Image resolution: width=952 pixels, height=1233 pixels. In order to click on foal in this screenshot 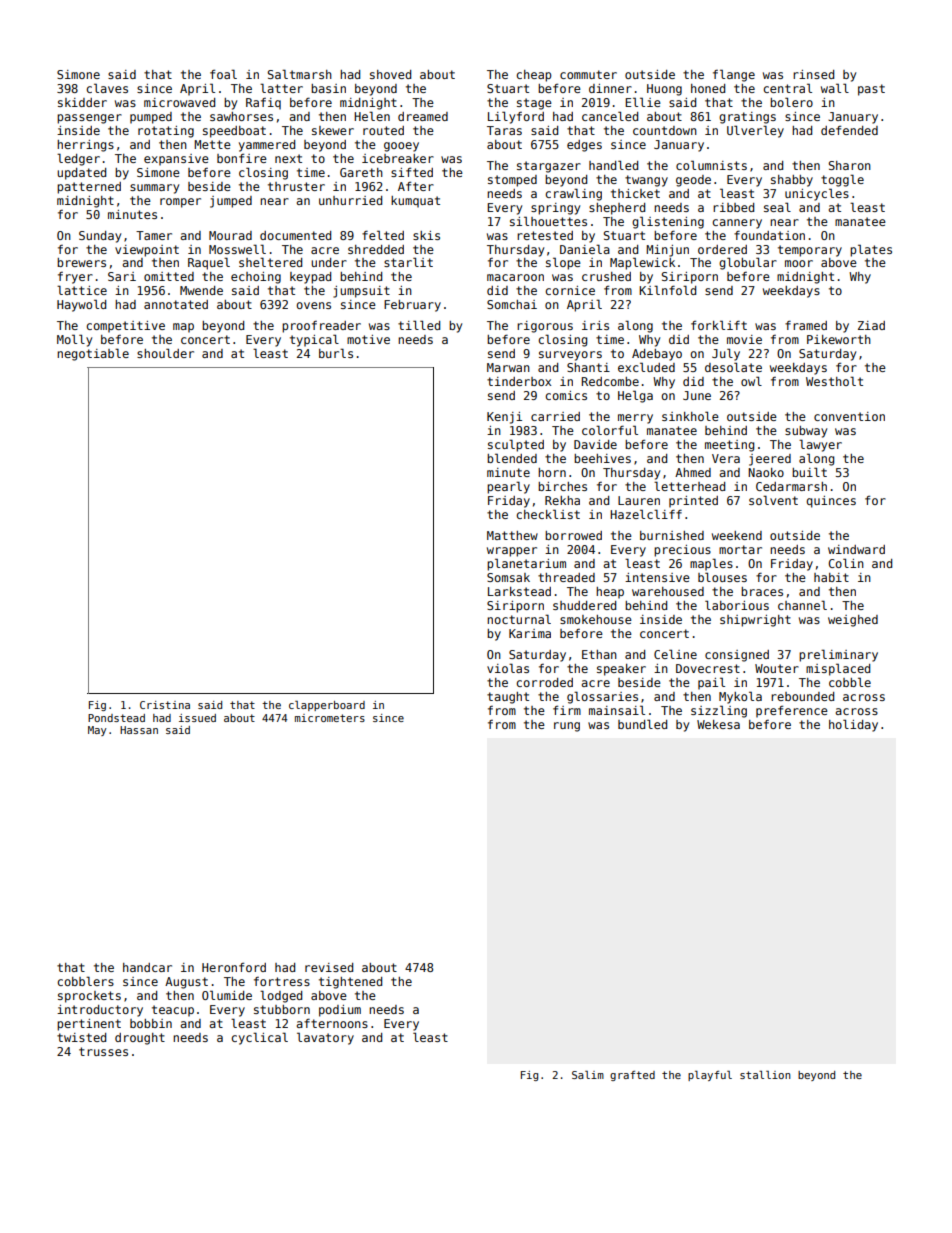, I will do `click(223, 74)`.
